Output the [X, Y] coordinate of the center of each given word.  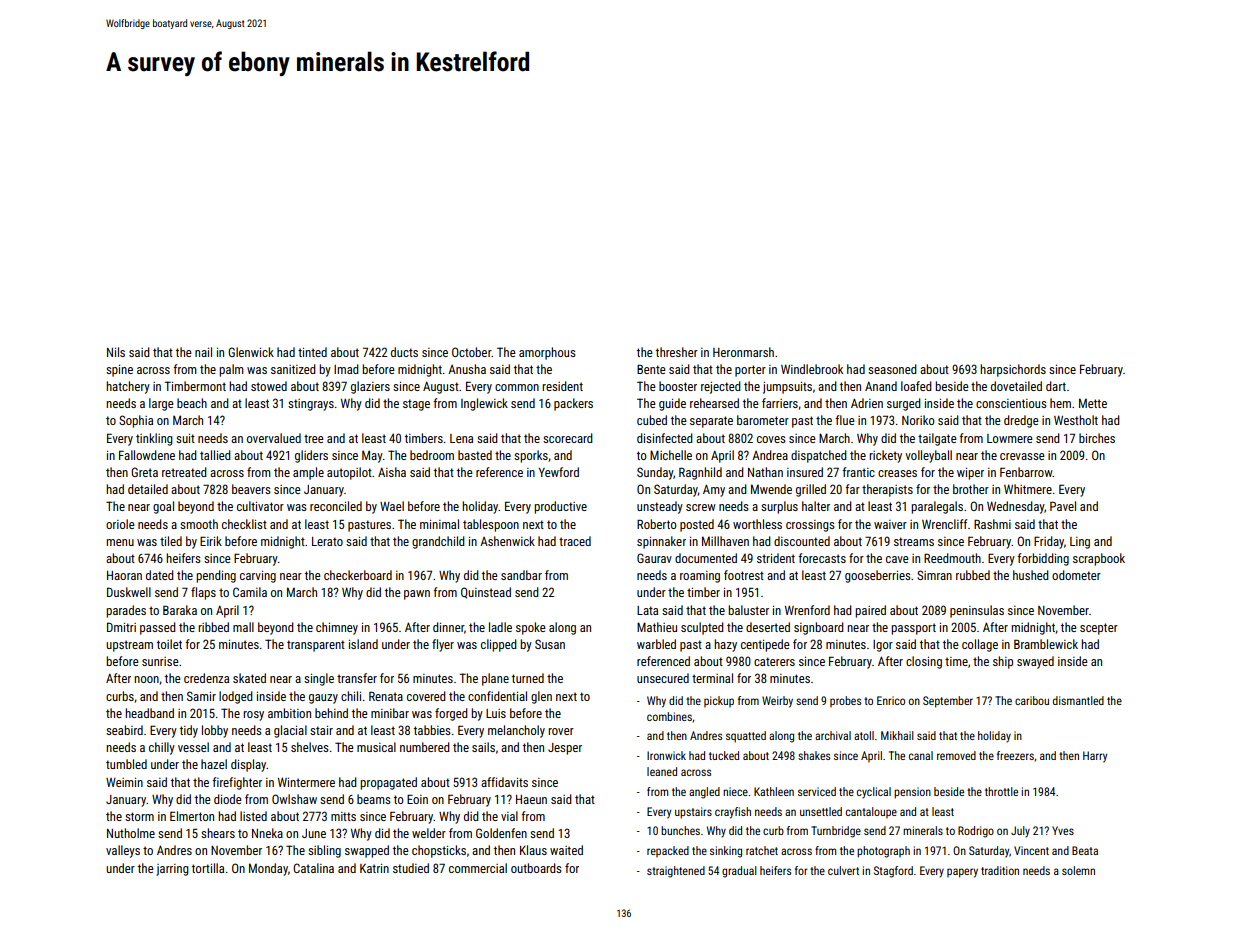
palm [231, 370]
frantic [859, 472]
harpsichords [1013, 370]
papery [962, 873]
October [472, 352]
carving [258, 577]
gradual [739, 872]
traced [575, 541]
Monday [268, 869]
